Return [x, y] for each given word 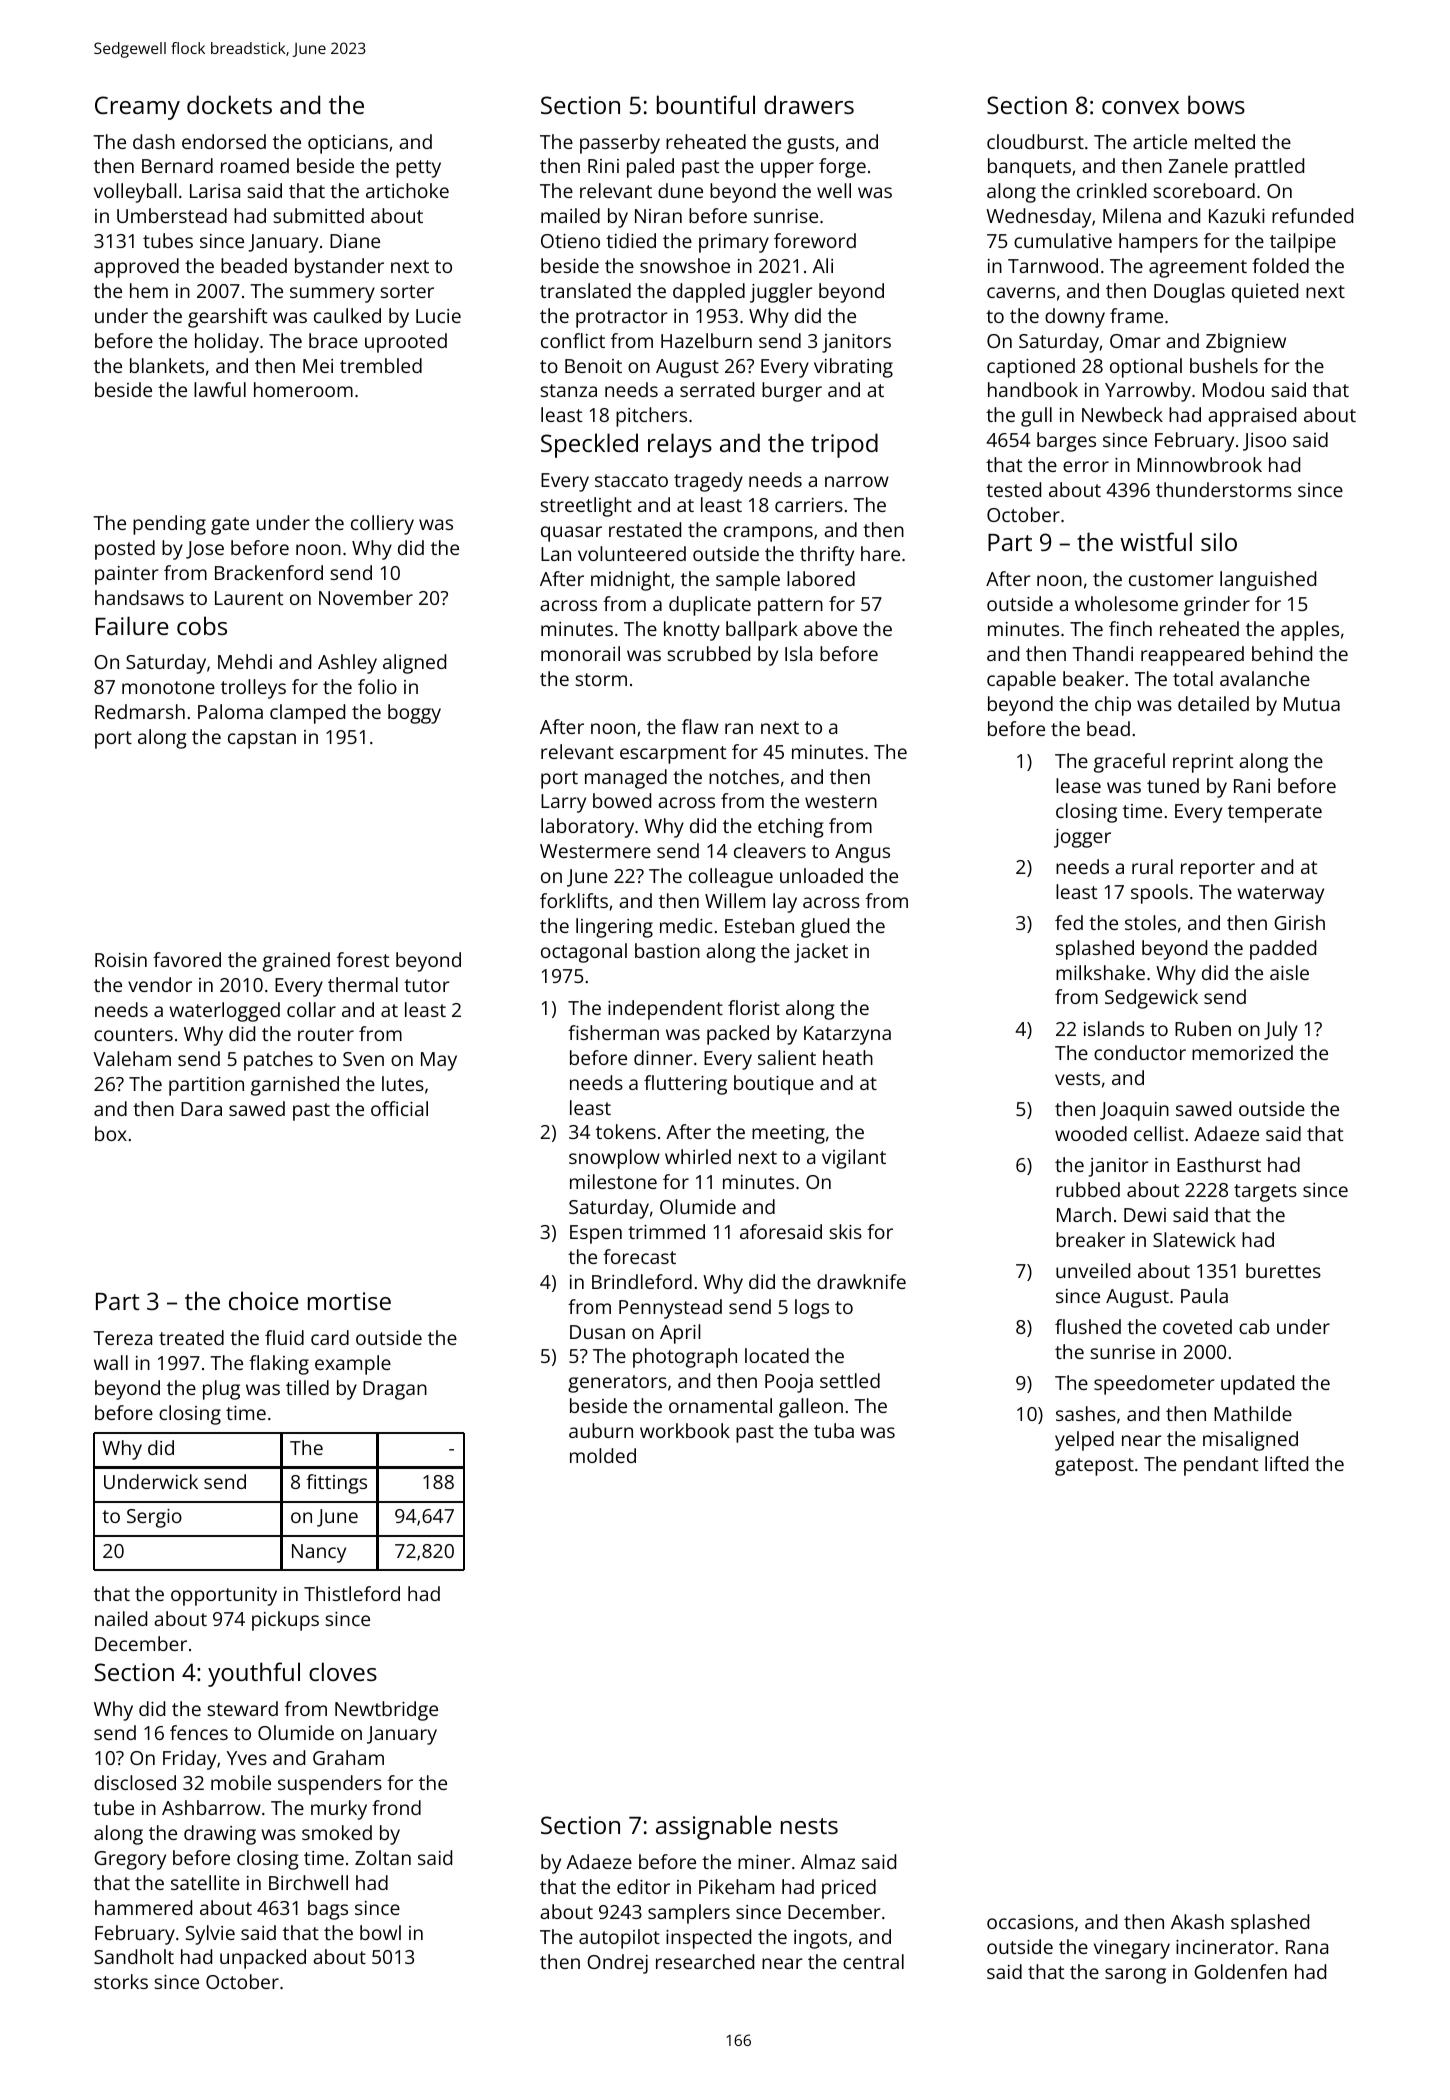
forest [363, 959]
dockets [229, 104]
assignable [714, 1827]
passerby [620, 144]
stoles [1150, 922]
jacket [821, 953]
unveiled [1093, 1270]
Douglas [1189, 293]
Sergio [154, 1518]
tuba [834, 1430]
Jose [205, 550]
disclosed [135, 1782]
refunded [1312, 215]
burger [792, 392]
